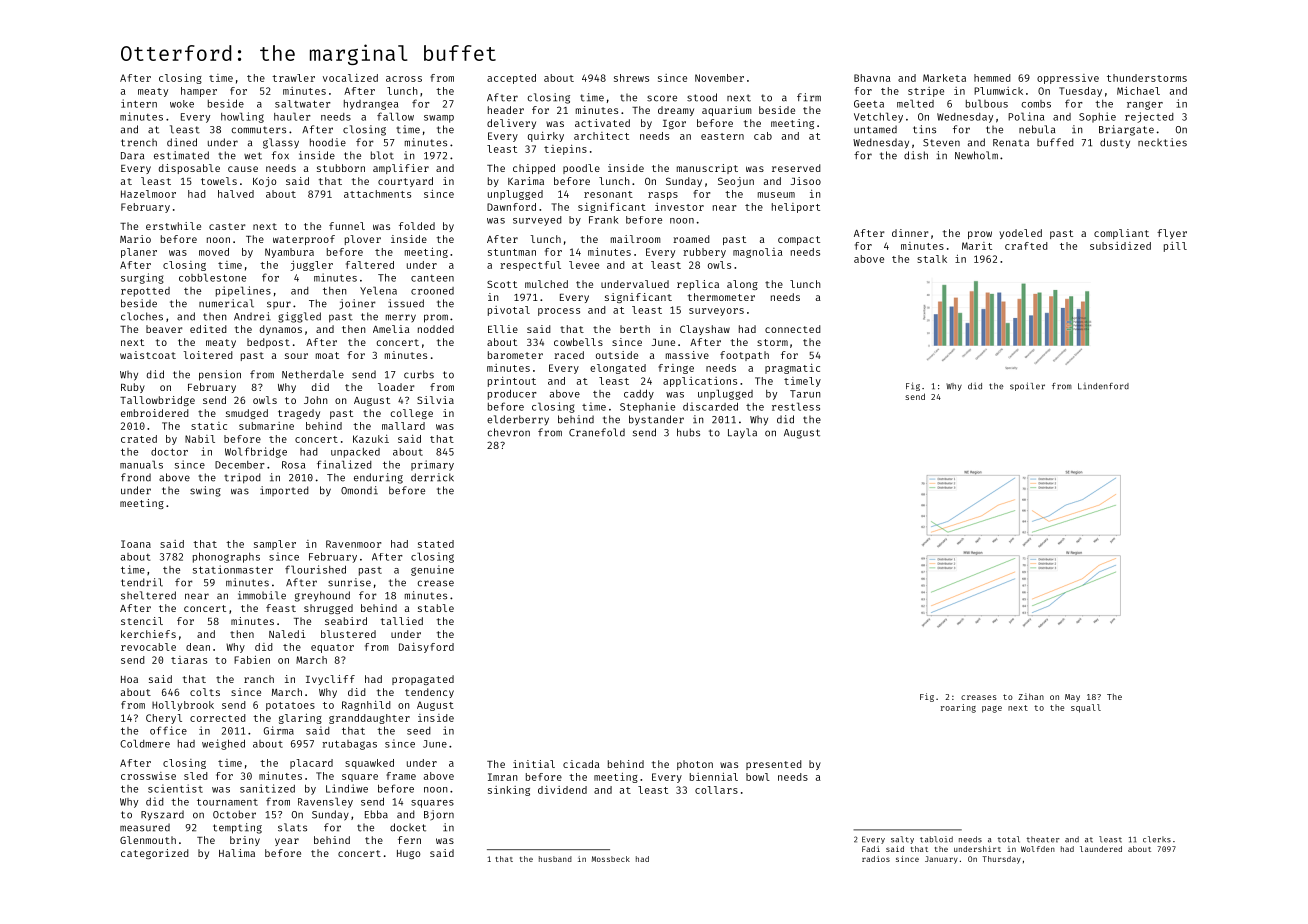 This screenshot has height=924, width=1308. What do you see at coordinates (511, 79) in the screenshot?
I see `accepted` at bounding box center [511, 79].
